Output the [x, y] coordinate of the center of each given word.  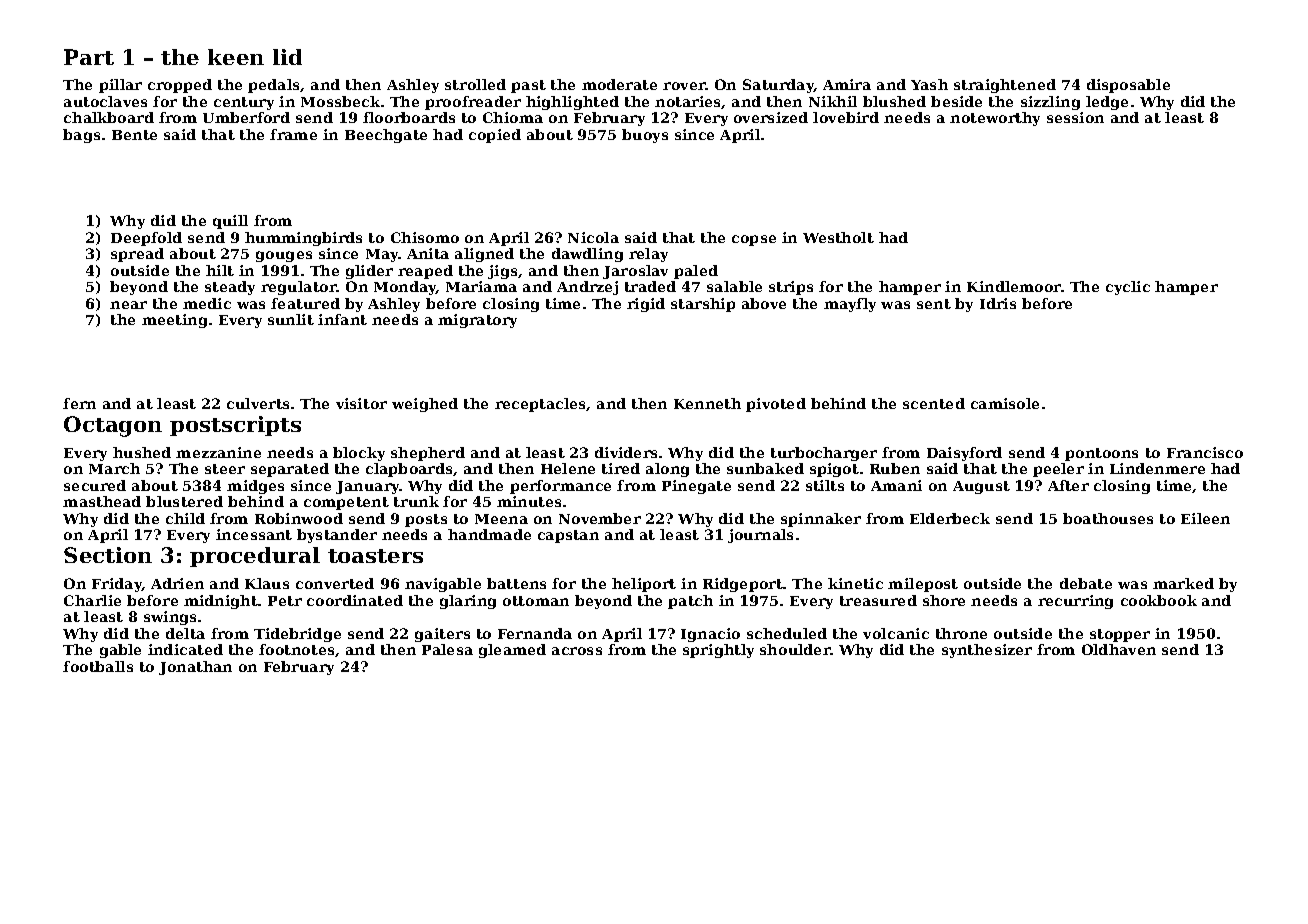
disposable [1128, 86]
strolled [475, 84]
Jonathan [195, 668]
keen [236, 57]
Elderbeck [950, 518]
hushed [142, 452]
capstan [568, 536]
